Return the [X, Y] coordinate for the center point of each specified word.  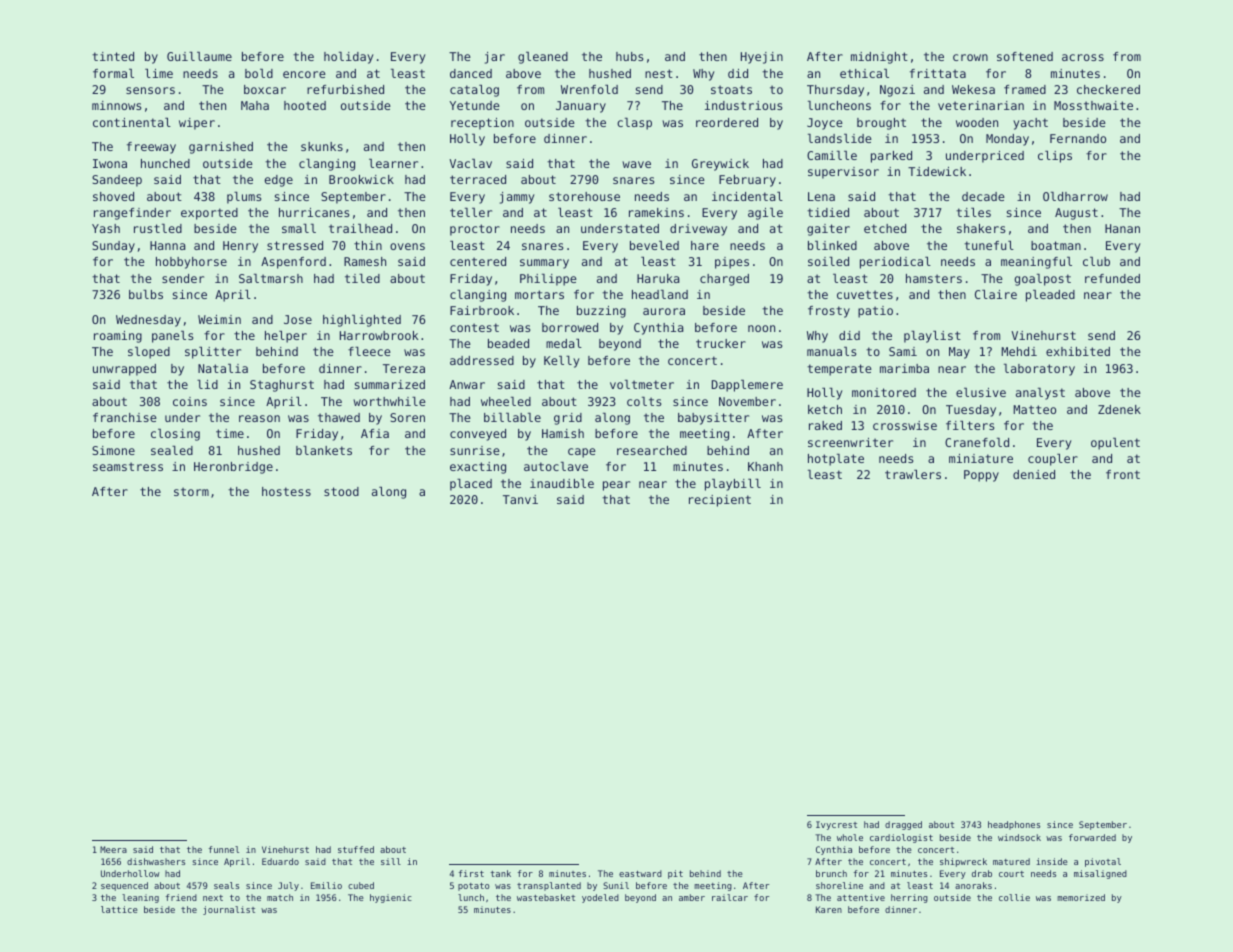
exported [209, 214]
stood [341, 491]
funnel [224, 849]
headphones [1014, 825]
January [581, 107]
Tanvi [520, 499]
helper [286, 337]
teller [471, 212]
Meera [113, 849]
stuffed [356, 849]
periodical [895, 263]
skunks [322, 146]
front [1123, 474]
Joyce [825, 124]
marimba [904, 368]
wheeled [506, 401]
